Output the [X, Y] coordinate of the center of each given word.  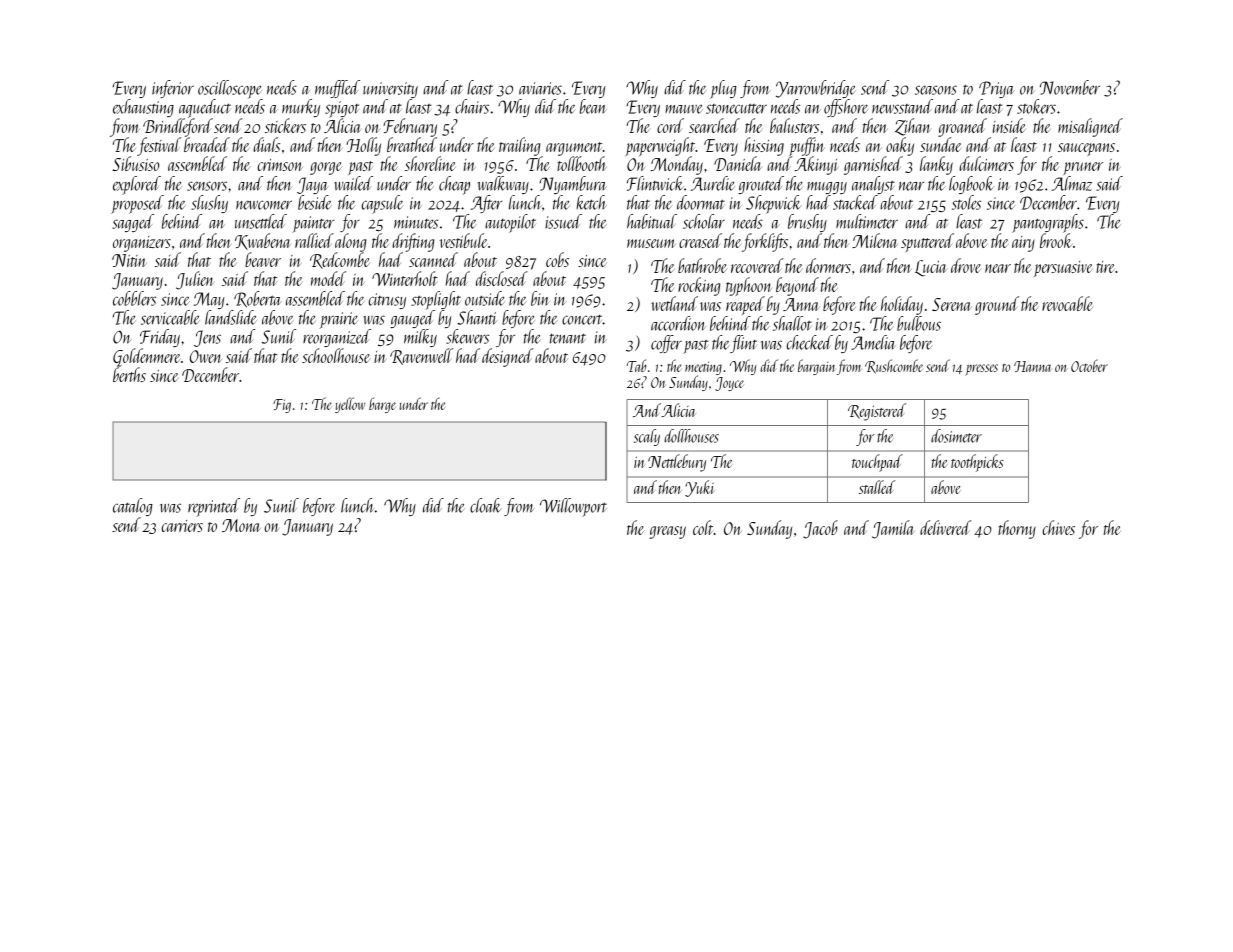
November [1070, 87]
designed [507, 357]
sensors [207, 186]
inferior [173, 89]
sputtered [927, 242]
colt [703, 527]
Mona [241, 525]
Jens [207, 338]
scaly [647, 437]
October [1089, 365]
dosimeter [956, 436]
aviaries [540, 88]
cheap [454, 185]
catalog [133, 507]
